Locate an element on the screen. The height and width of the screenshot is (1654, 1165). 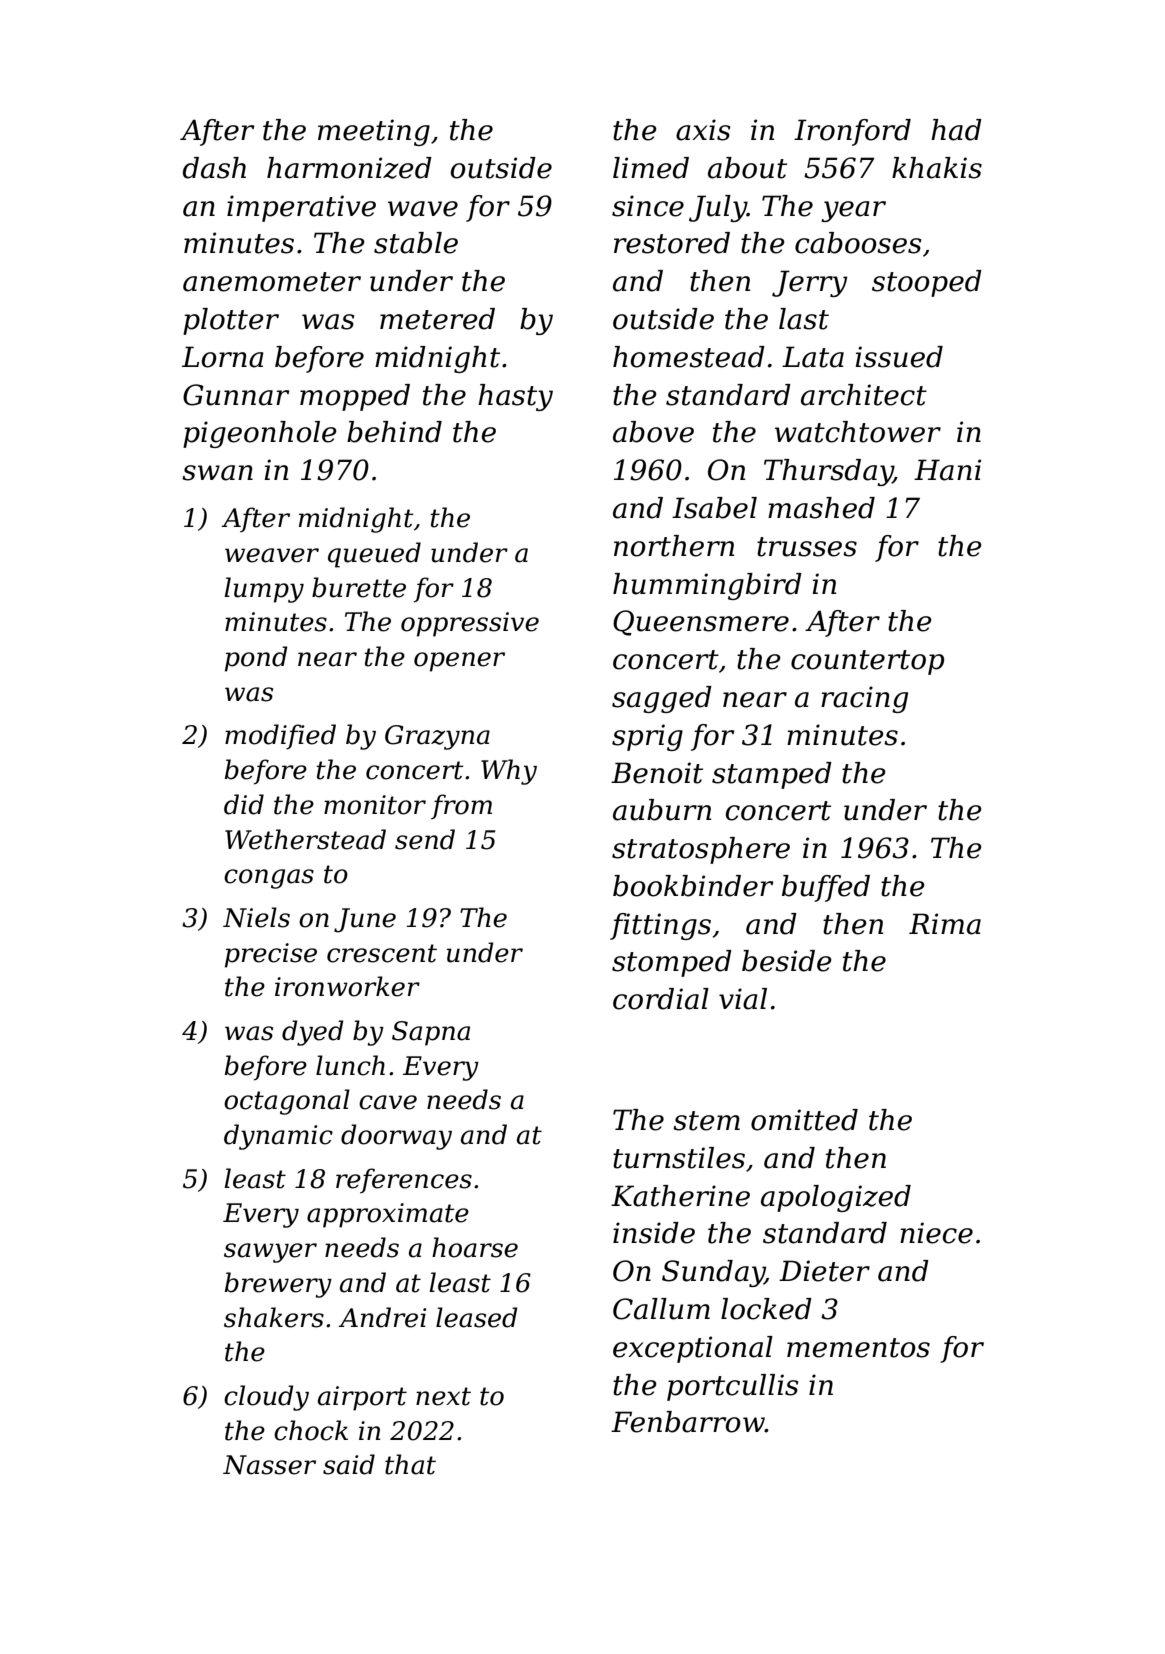
Andrei is located at coordinates (382, 1317).
